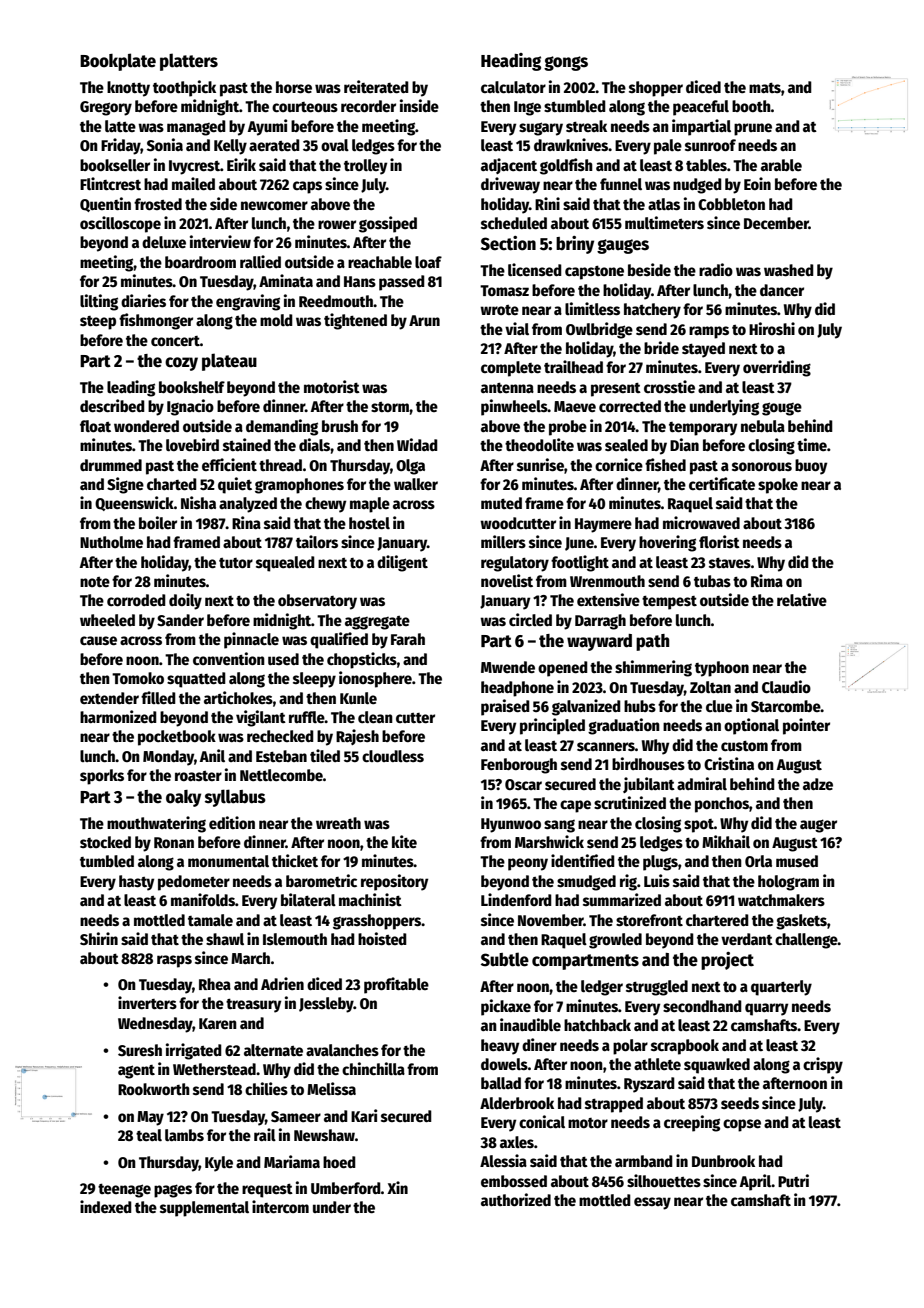  I want to click on Farah, so click(408, 639).
